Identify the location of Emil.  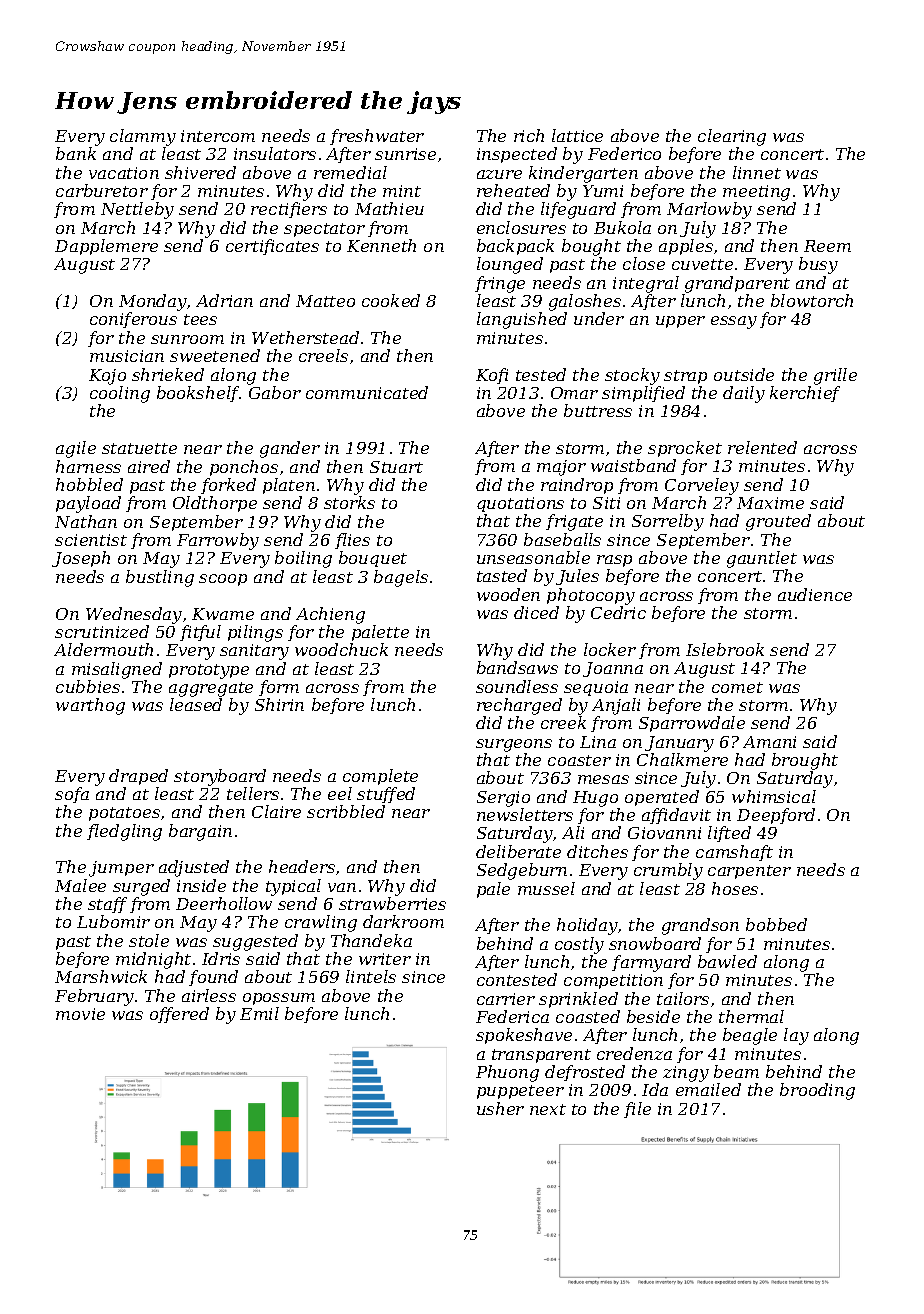
(259, 1013).
